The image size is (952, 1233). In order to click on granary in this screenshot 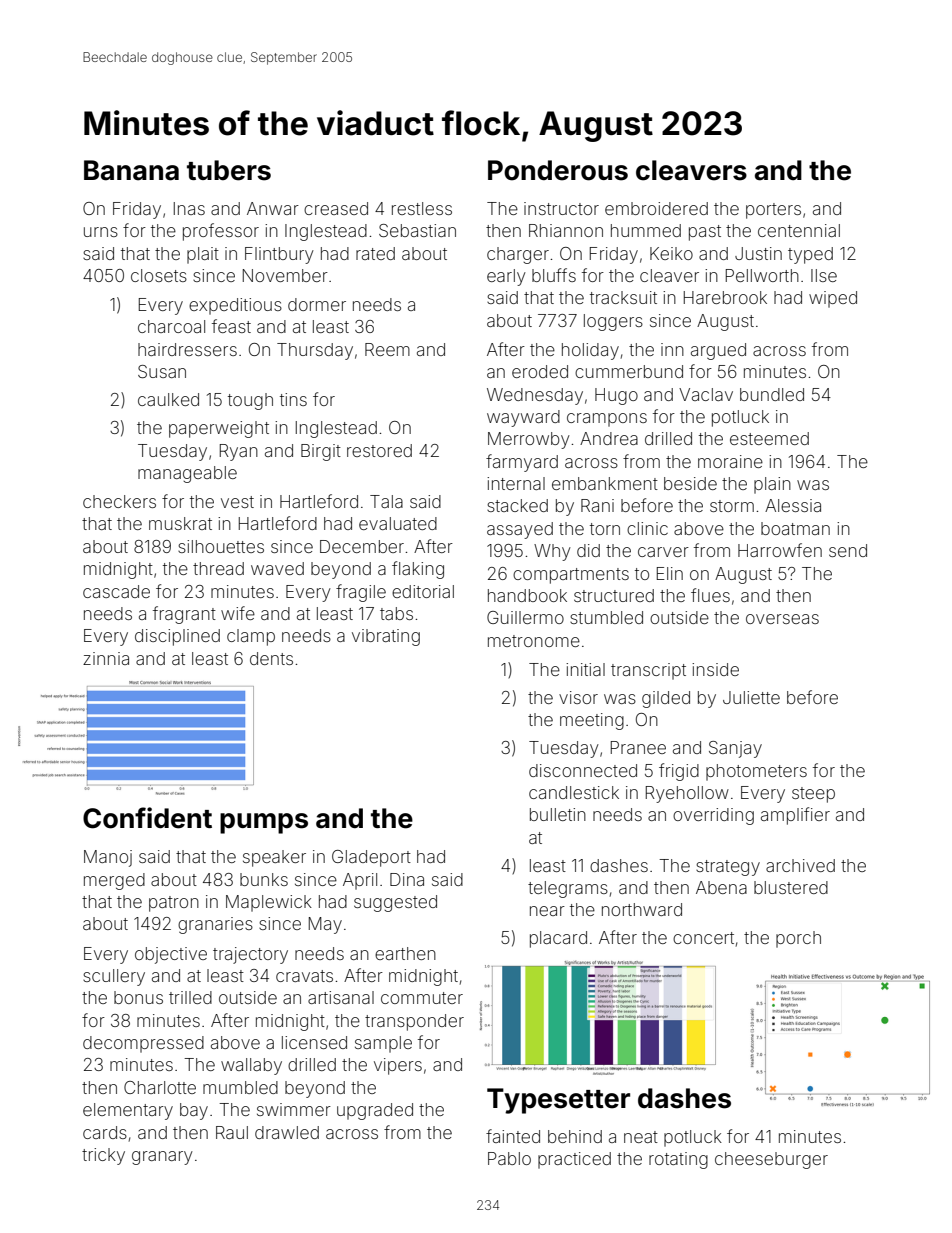, I will do `click(162, 1158)`.
